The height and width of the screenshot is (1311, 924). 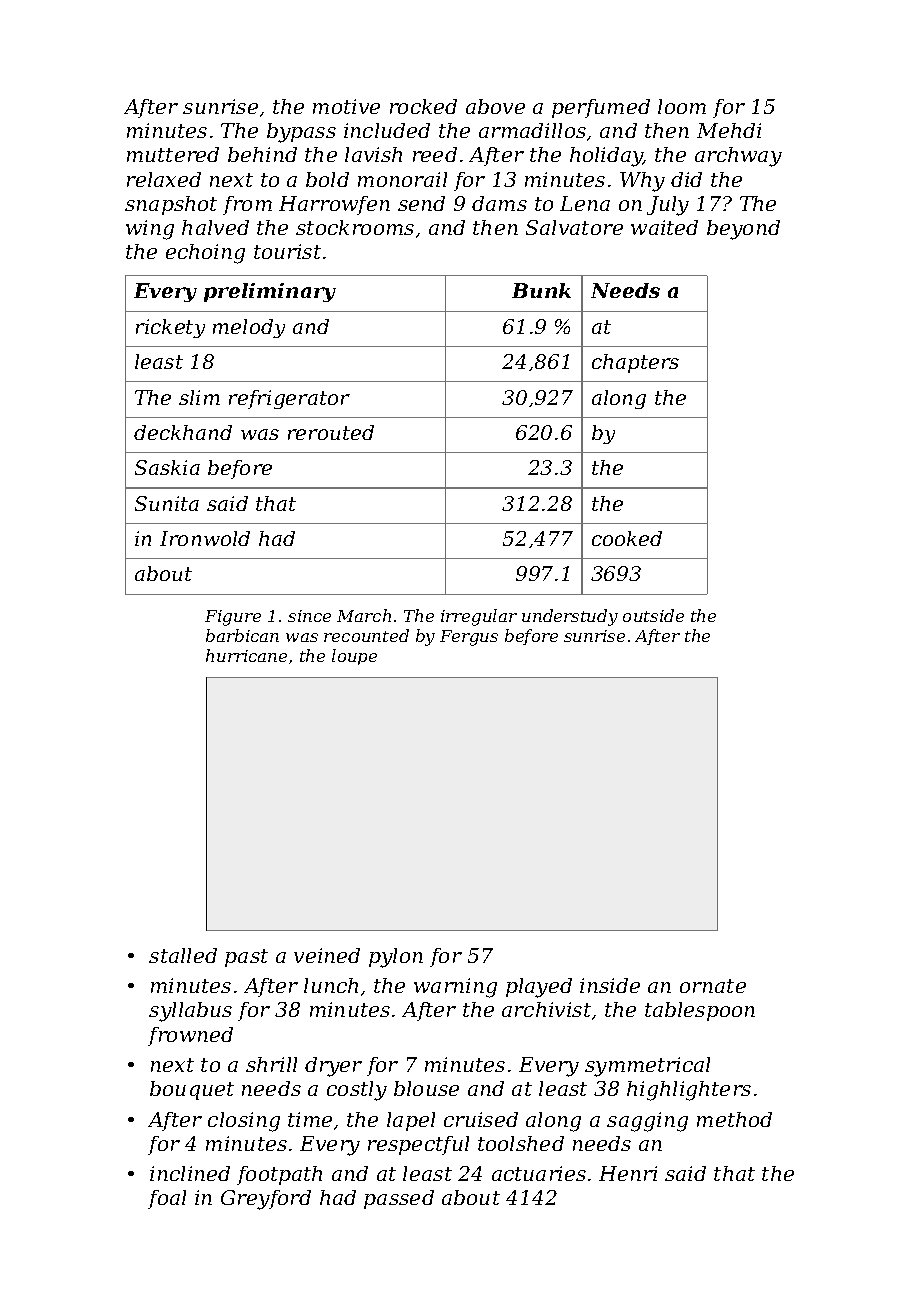 I want to click on Sunita, so click(x=167, y=503).
